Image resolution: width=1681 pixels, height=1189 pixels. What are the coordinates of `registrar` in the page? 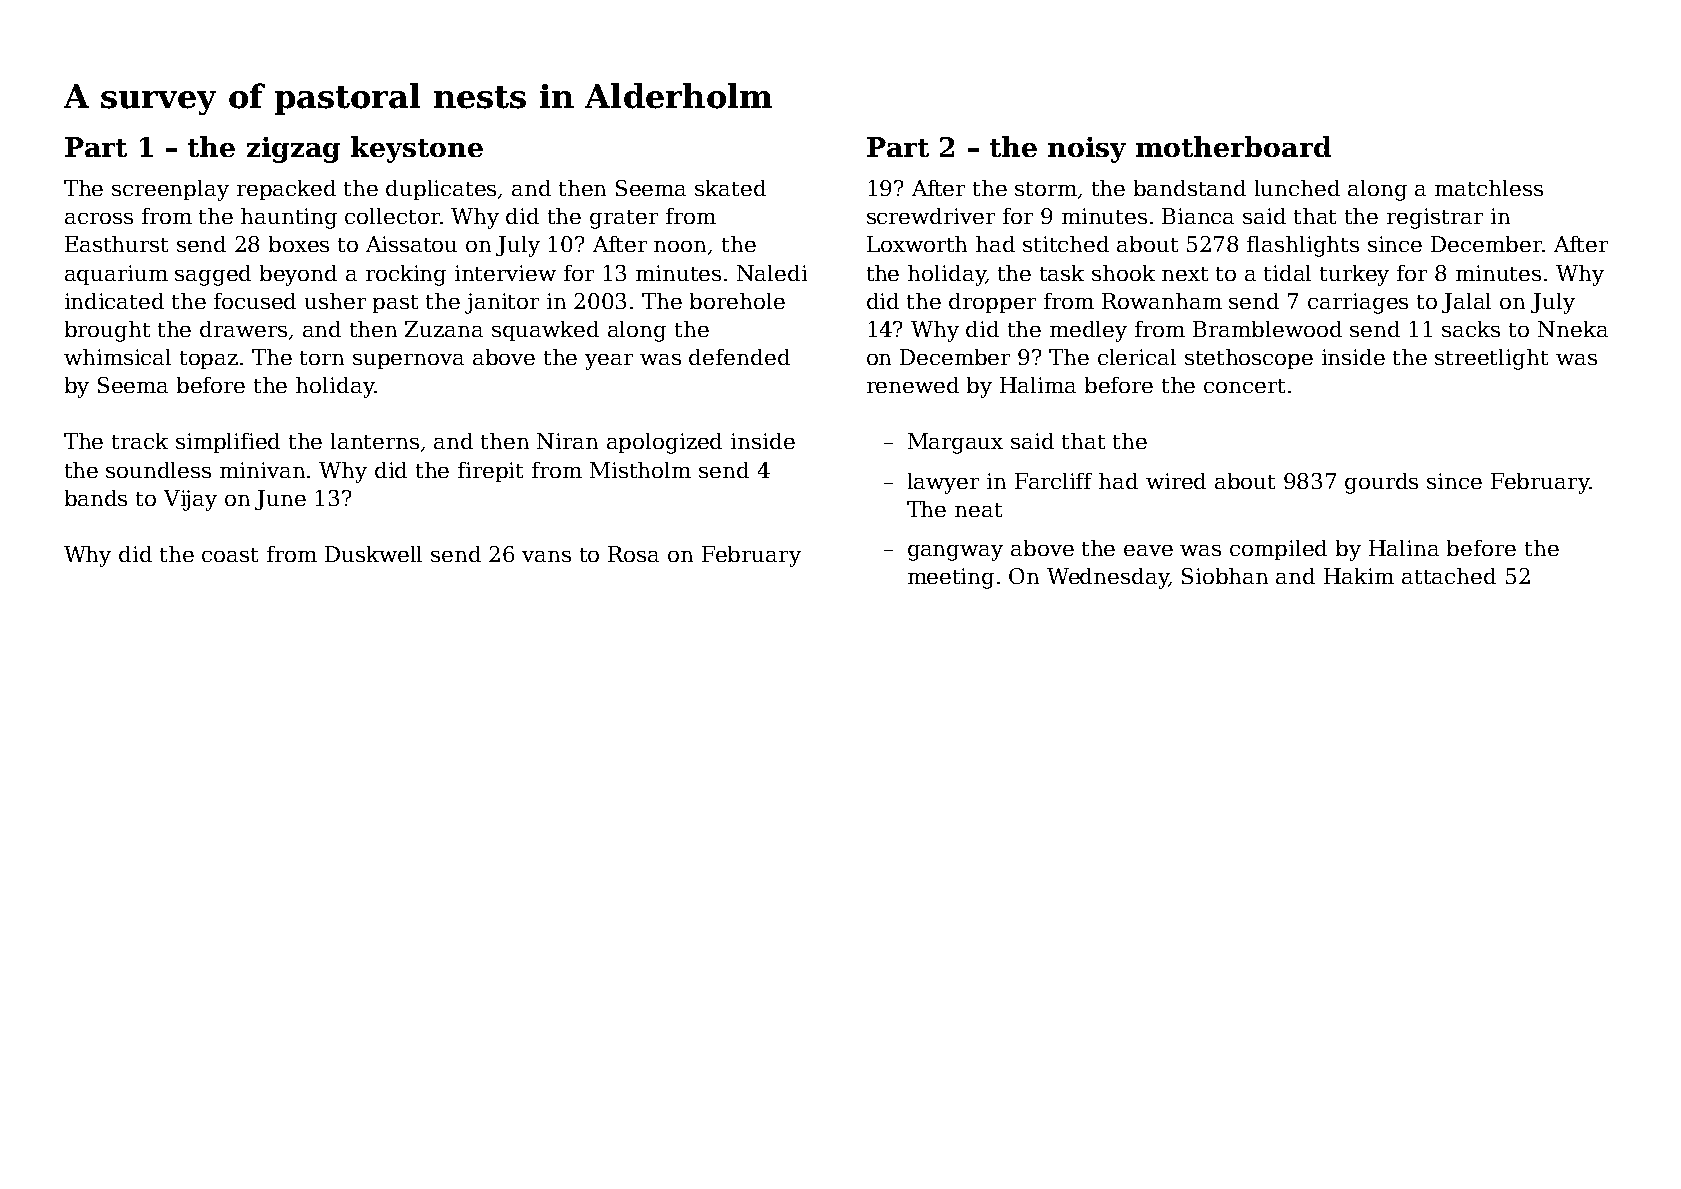 It's located at (1435, 218).
